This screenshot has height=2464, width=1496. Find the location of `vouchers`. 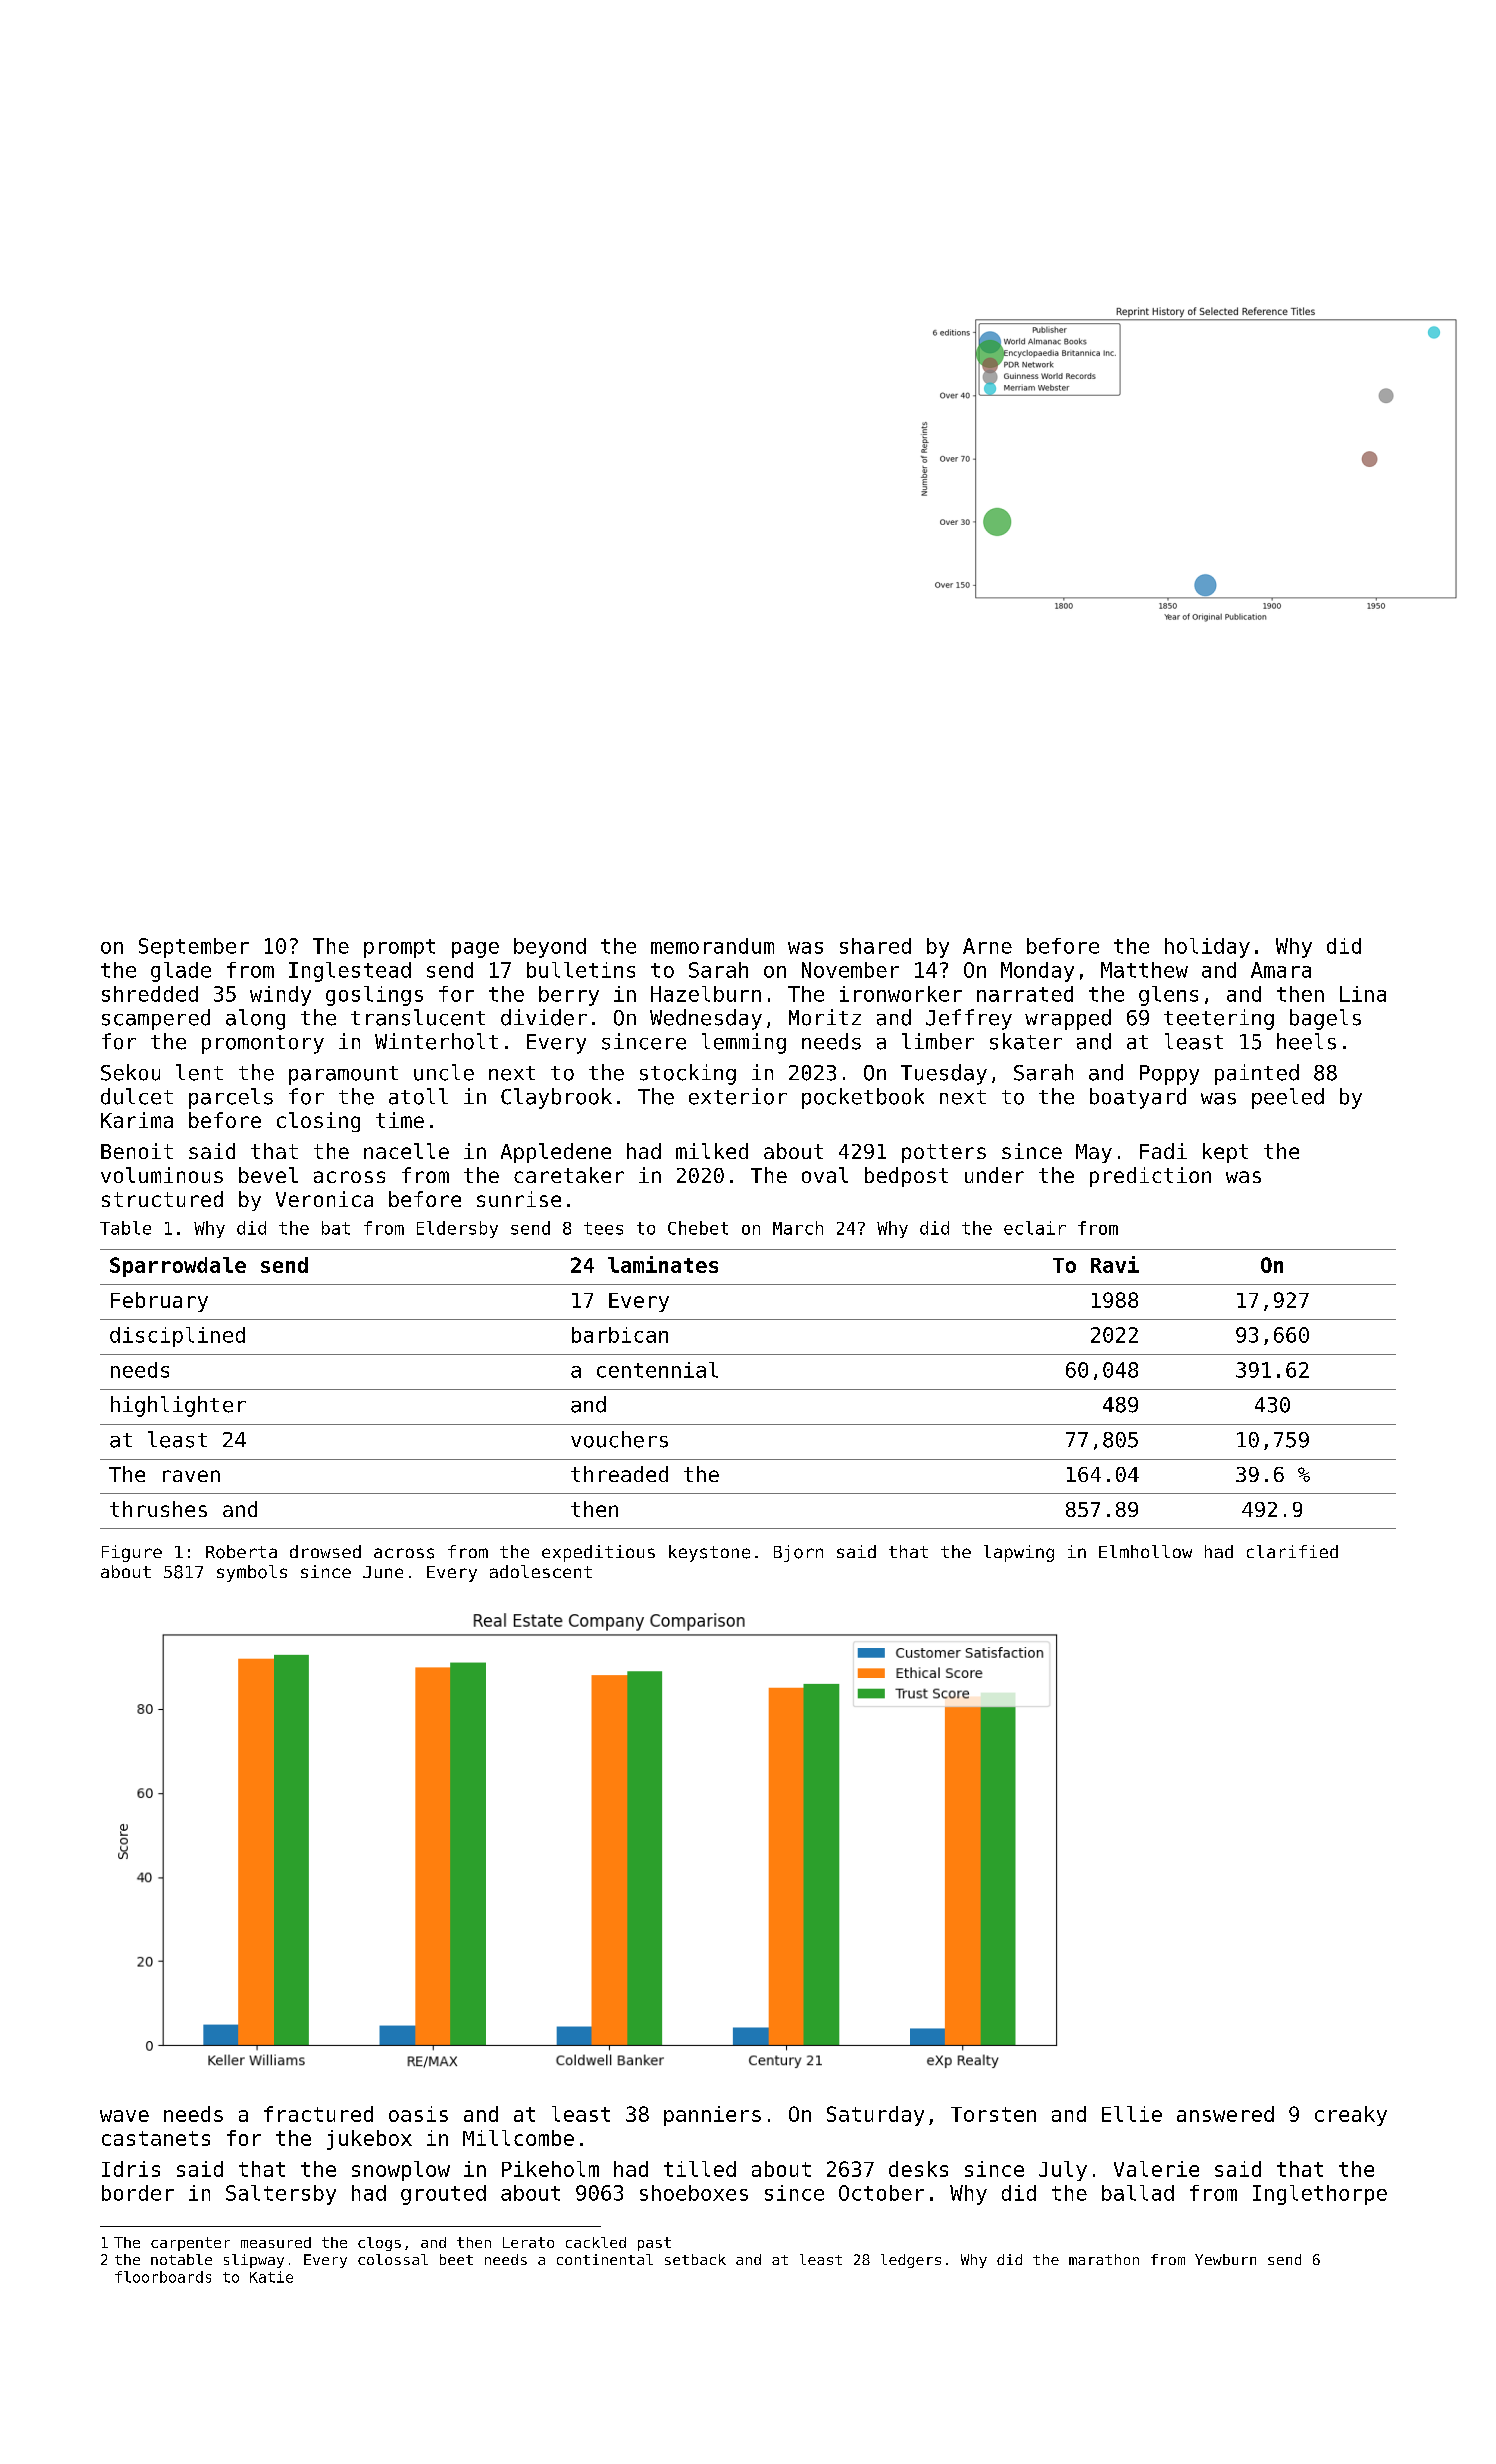

vouchers is located at coordinates (619, 1439).
